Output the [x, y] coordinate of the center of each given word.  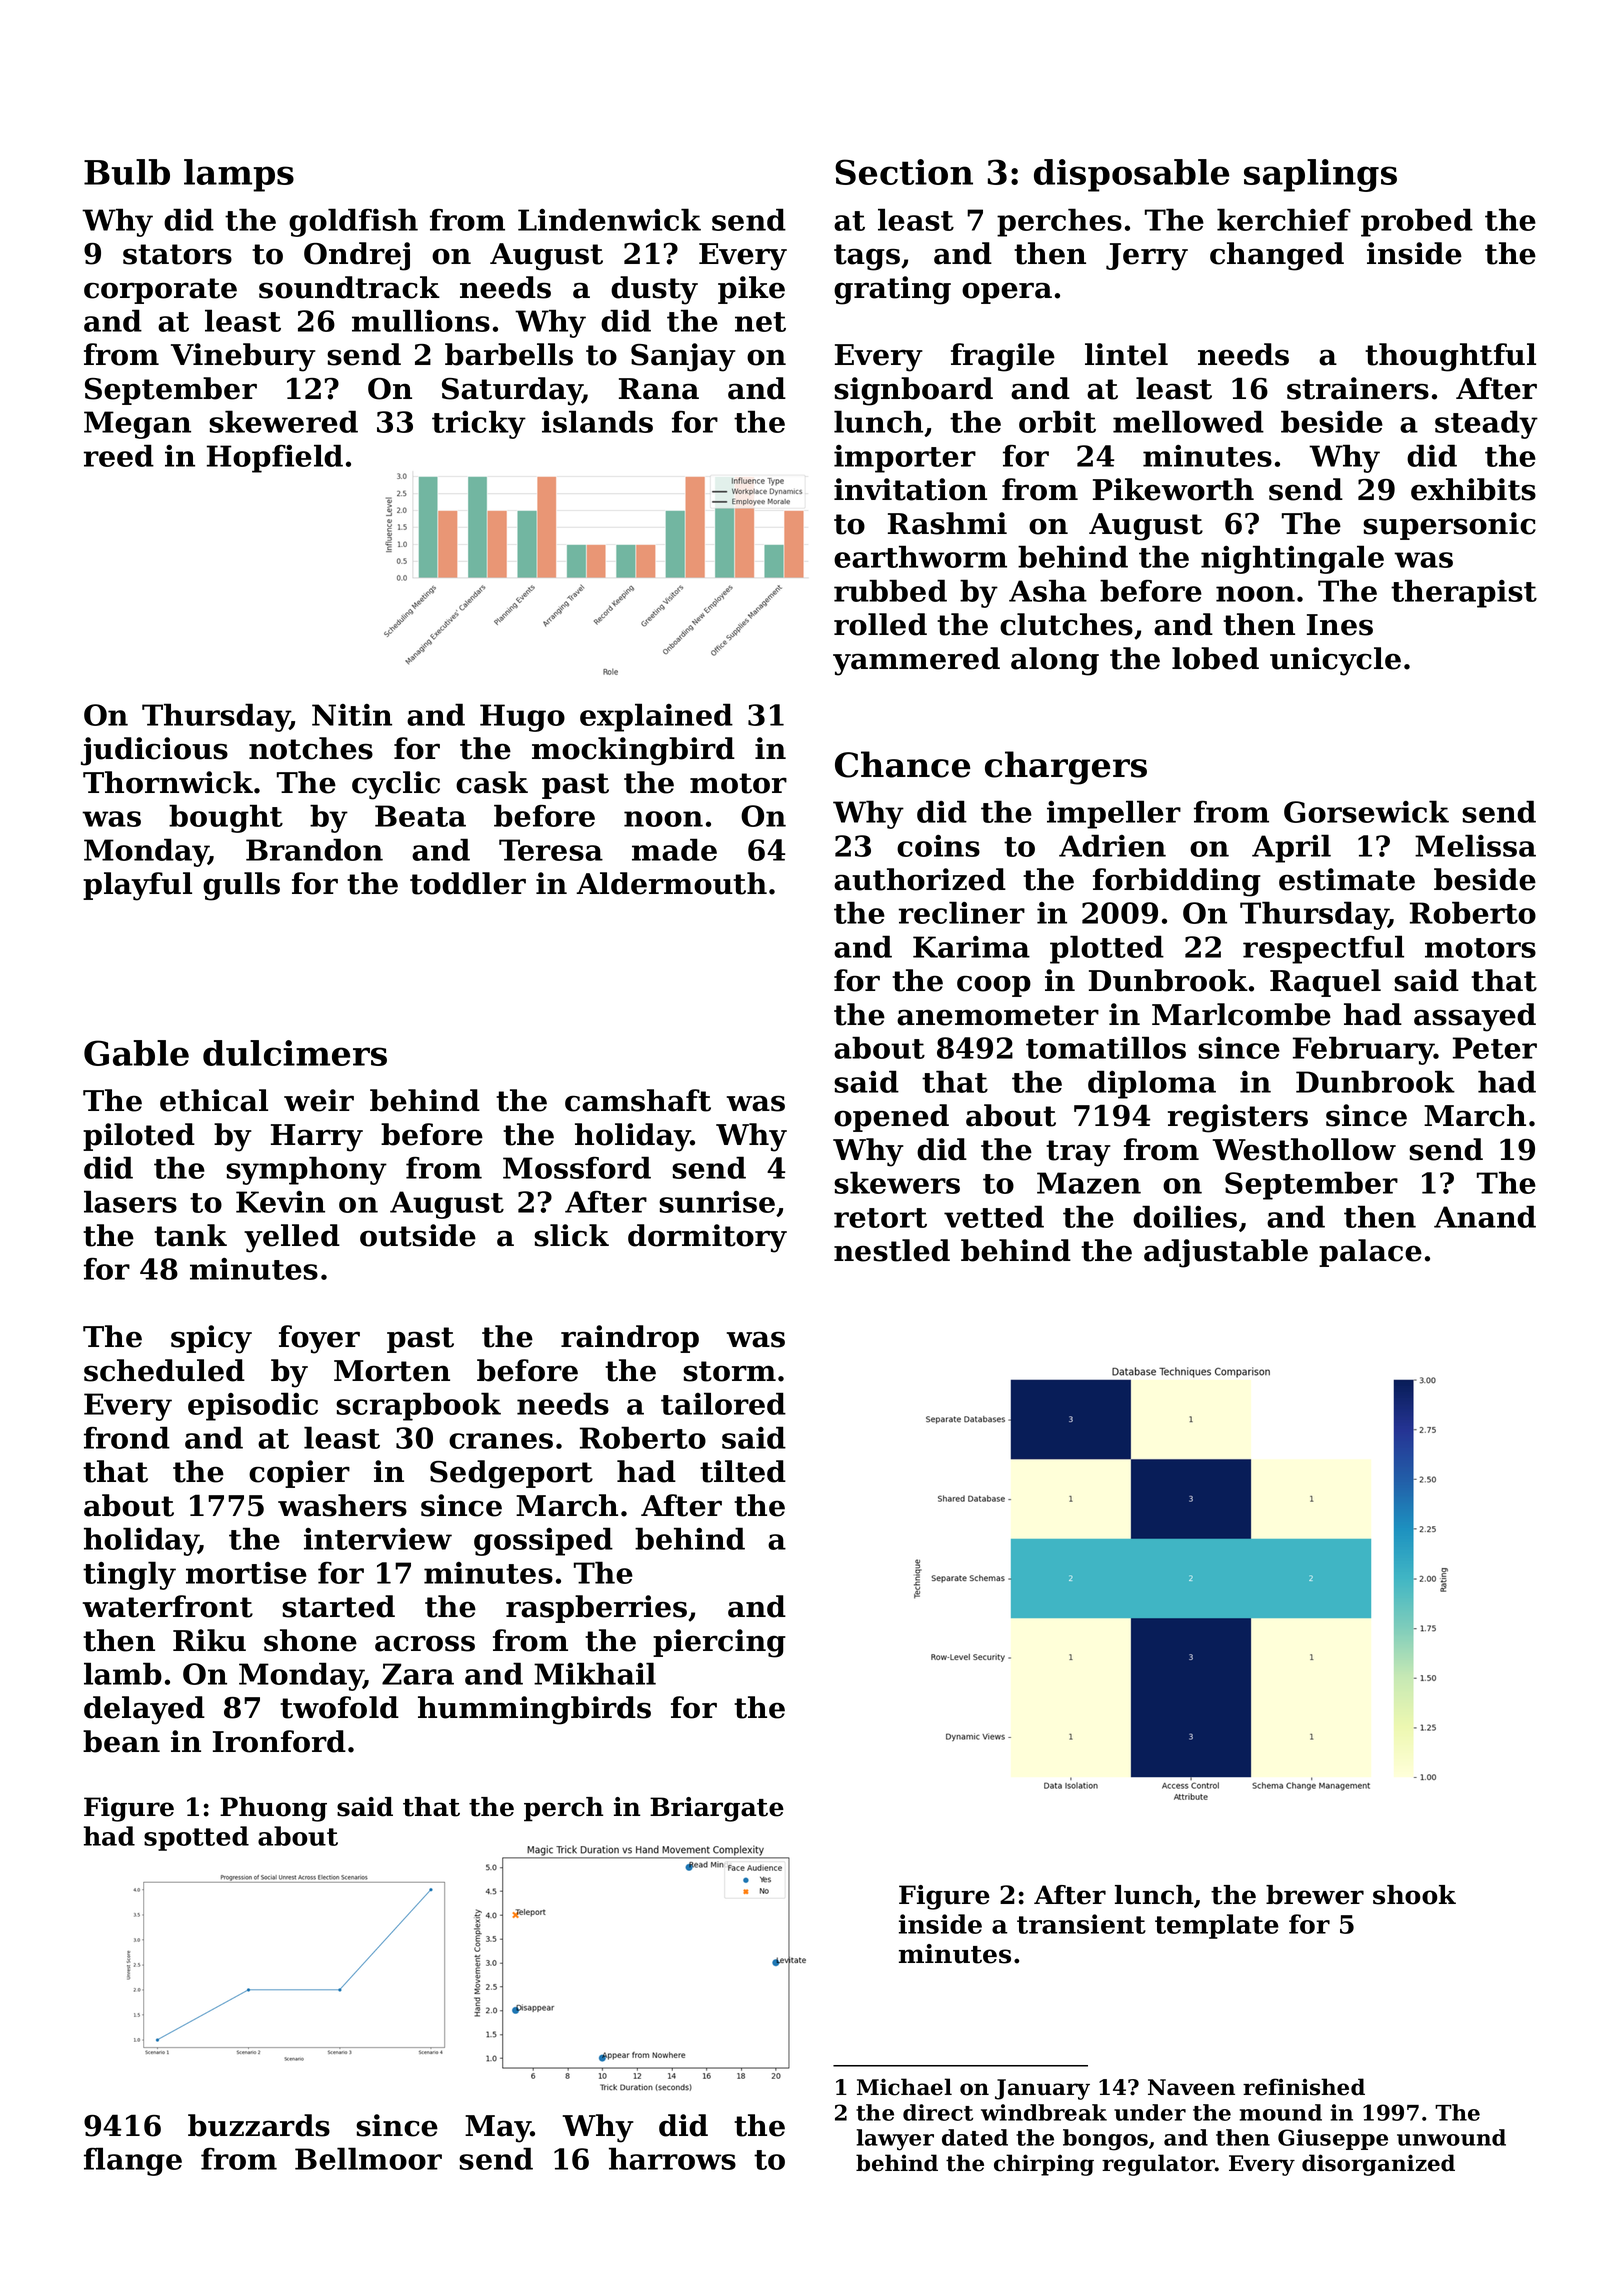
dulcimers [295, 1053]
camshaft [638, 1100]
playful [137, 886]
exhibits [1473, 489]
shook [1414, 1895]
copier [299, 1474]
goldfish [353, 222]
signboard [913, 391]
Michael [904, 2087]
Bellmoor [368, 2158]
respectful [1323, 949]
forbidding [1177, 882]
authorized [920, 879]
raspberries [596, 1609]
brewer [1315, 1895]
